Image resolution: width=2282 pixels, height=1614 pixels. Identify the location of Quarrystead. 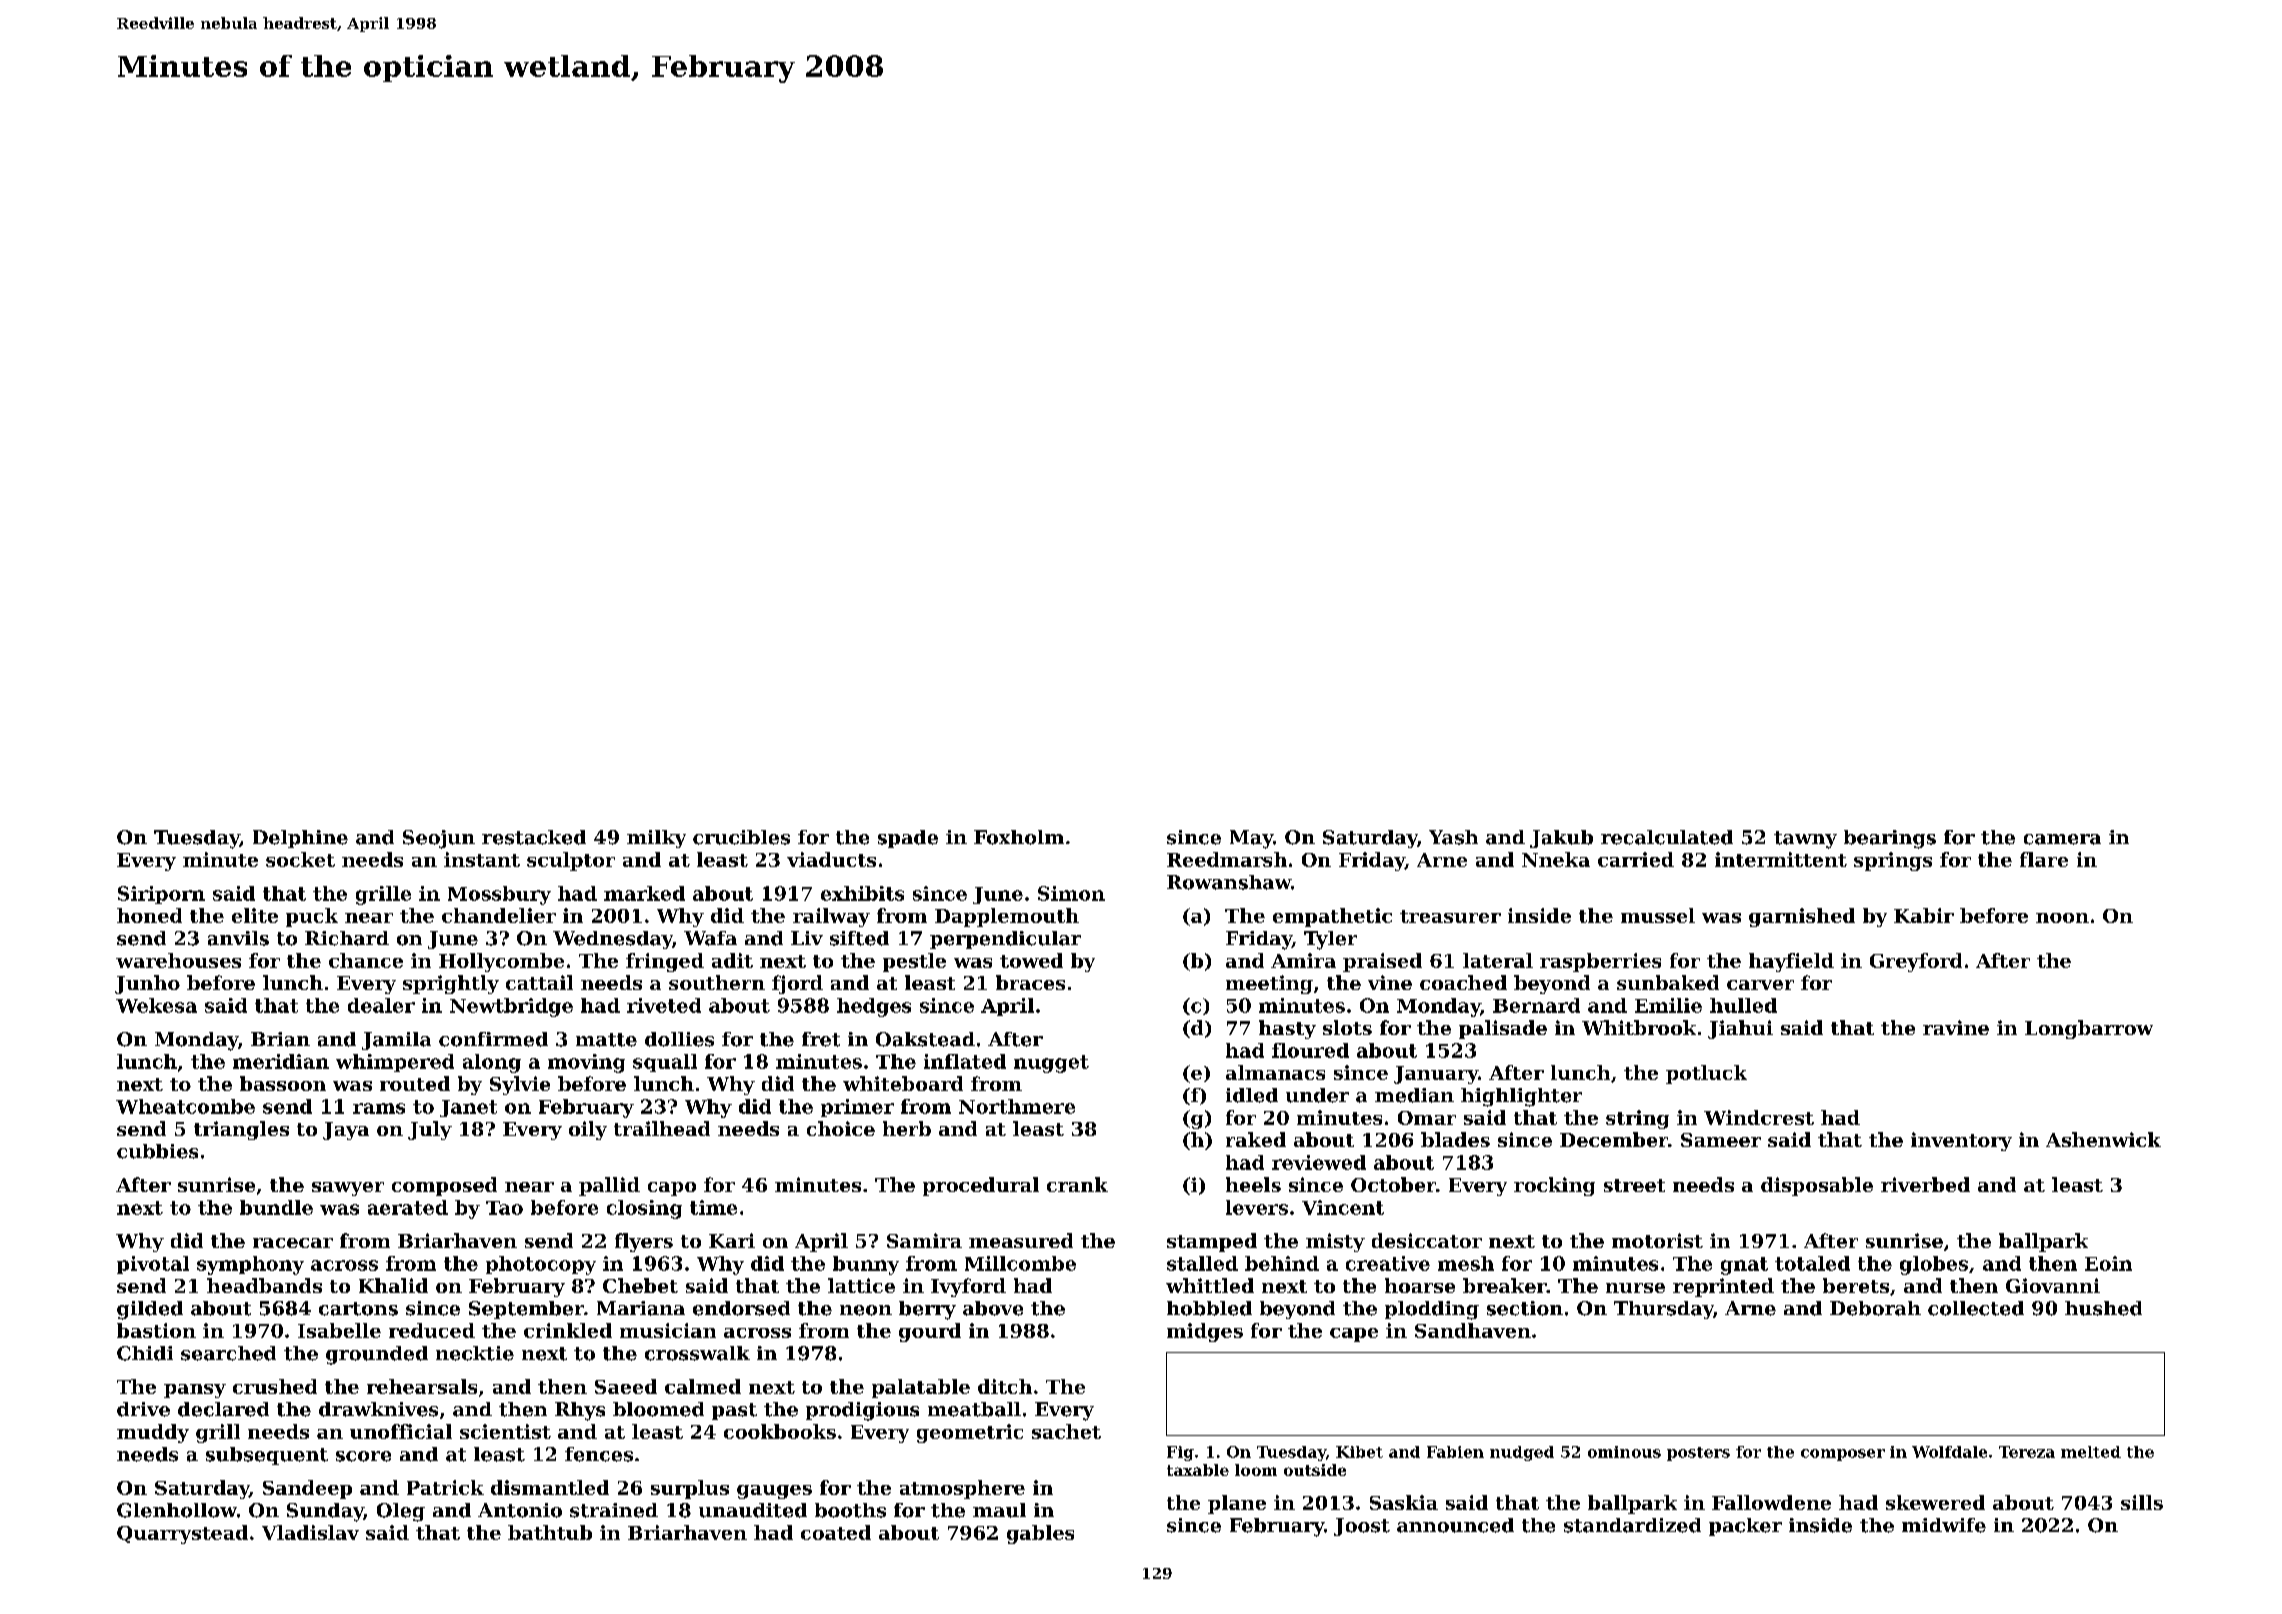
(182, 1534).
